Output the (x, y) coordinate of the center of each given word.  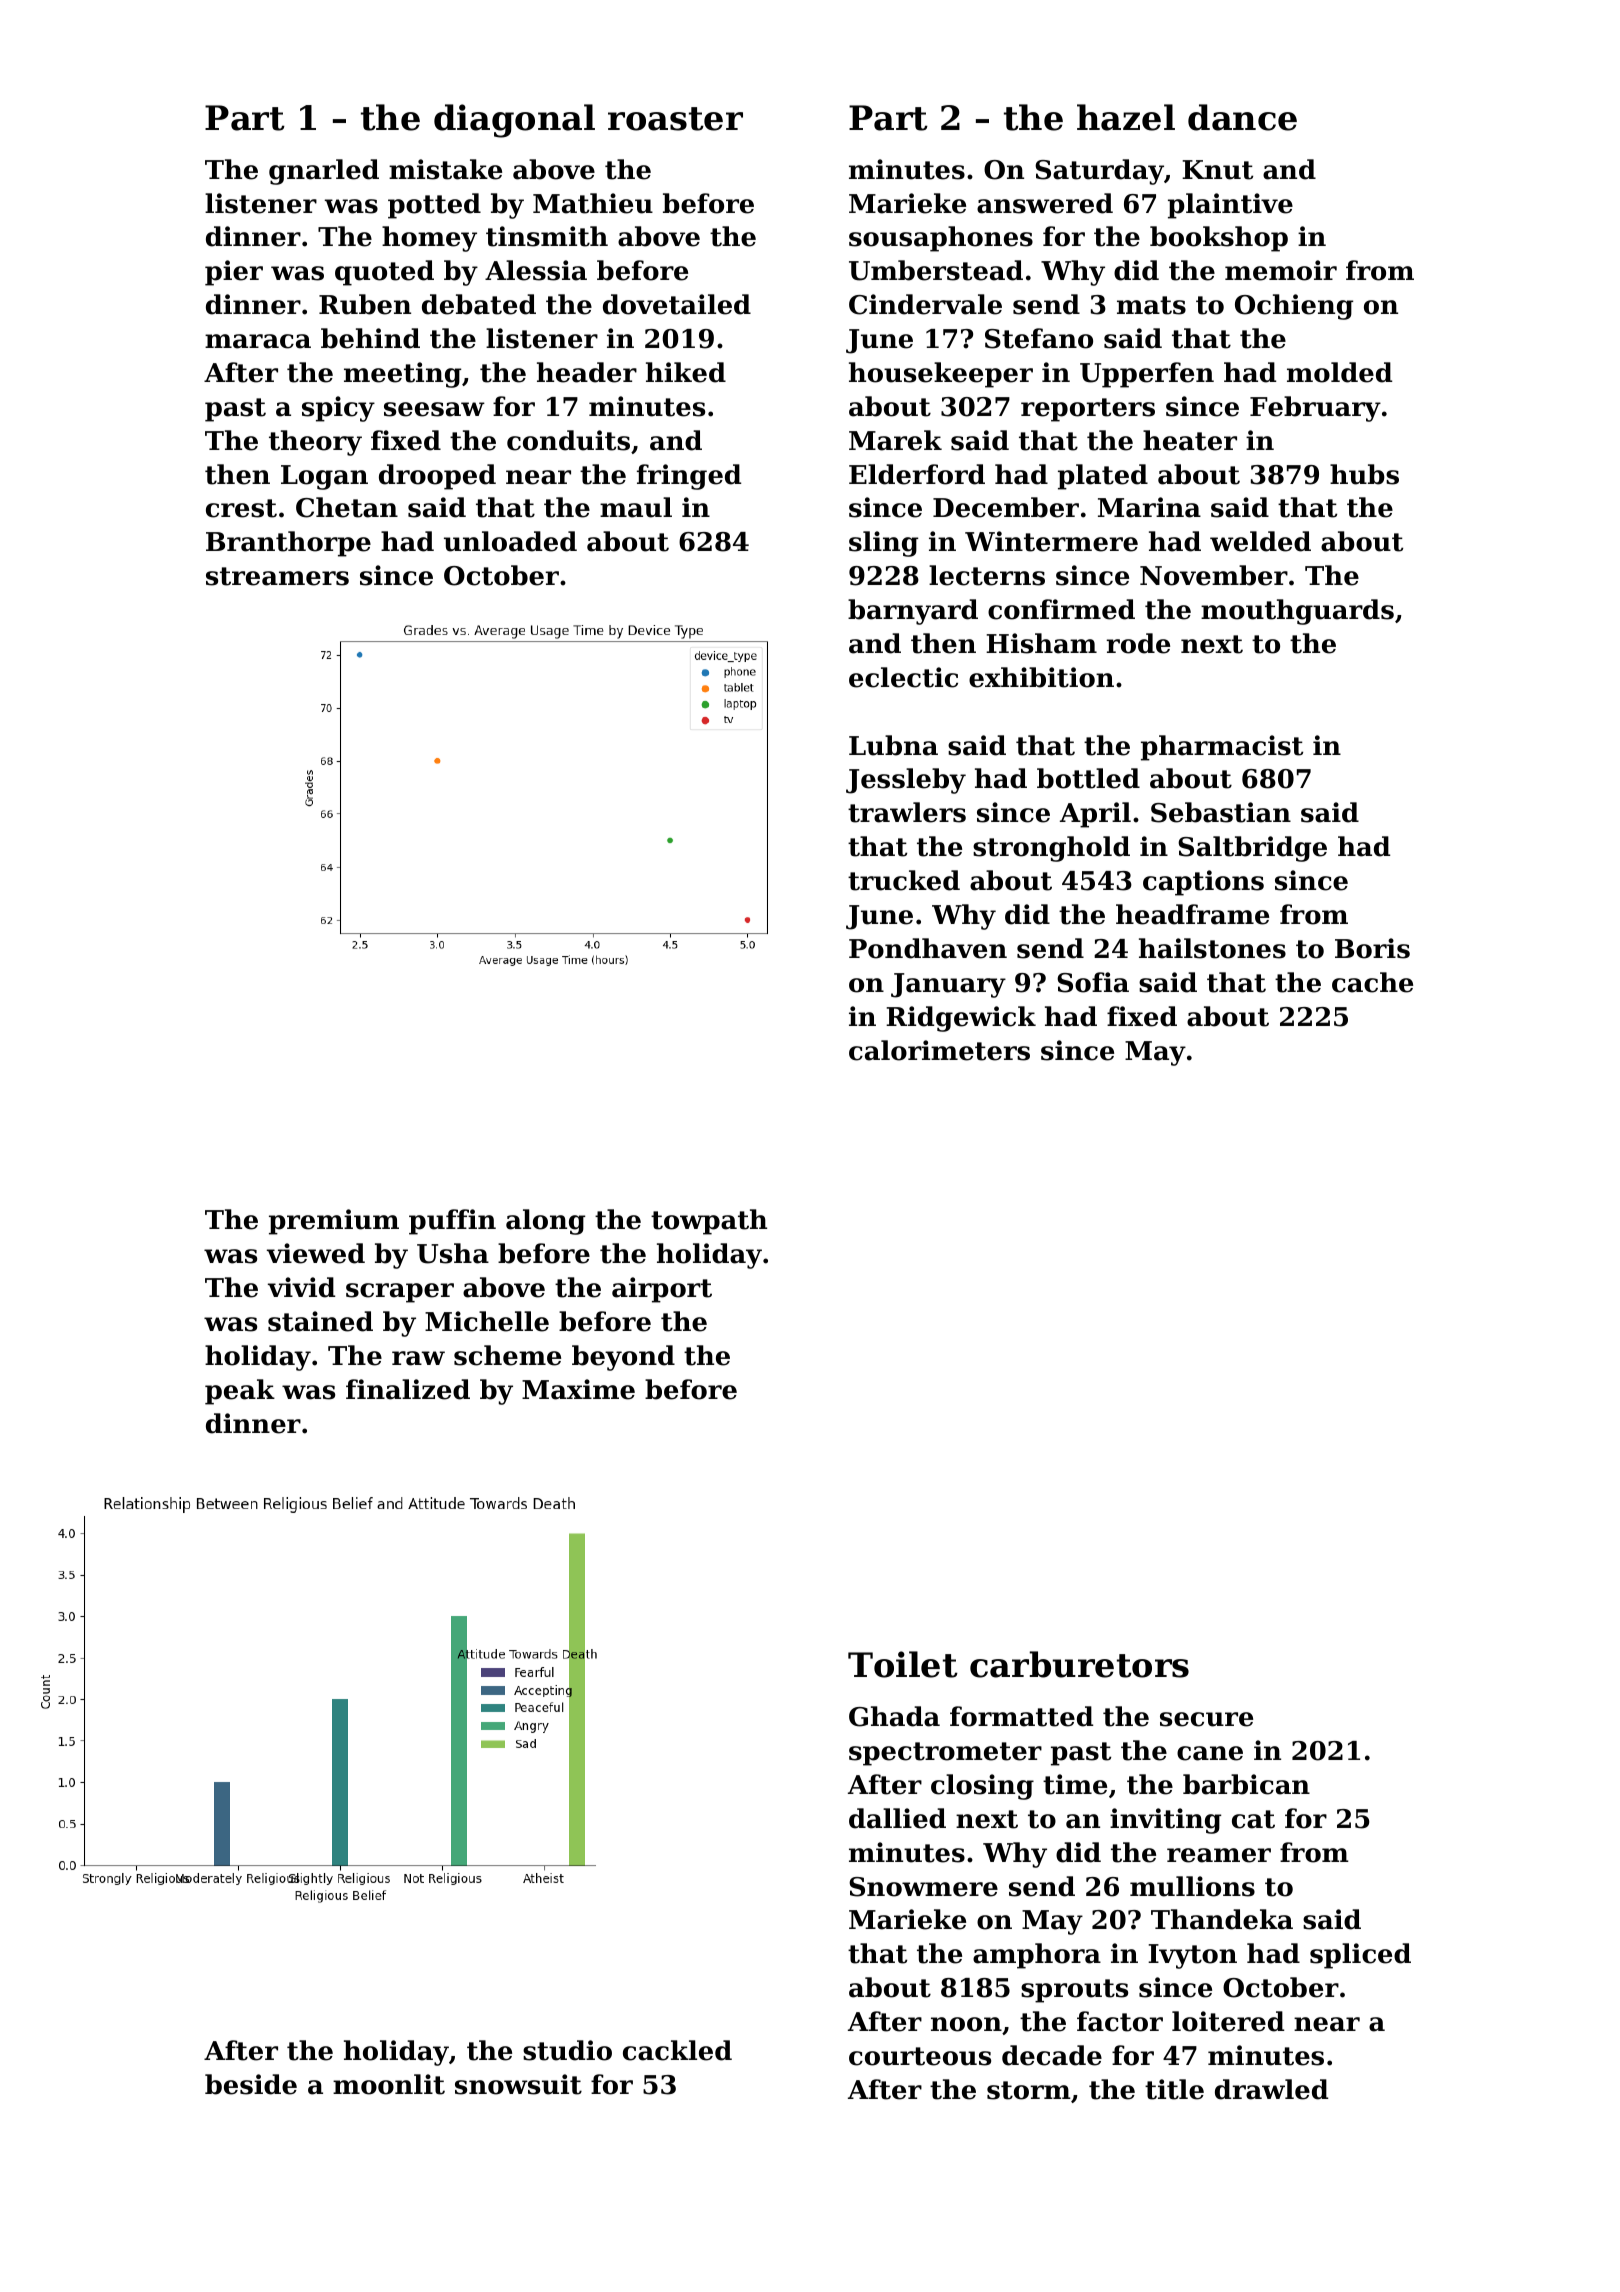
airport (662, 1290)
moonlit (389, 2084)
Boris (1372, 948)
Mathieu (593, 203)
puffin (452, 1222)
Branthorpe (288, 544)
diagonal (514, 121)
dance (1242, 117)
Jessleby (906, 781)
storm (1029, 2090)
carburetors (1079, 1664)
